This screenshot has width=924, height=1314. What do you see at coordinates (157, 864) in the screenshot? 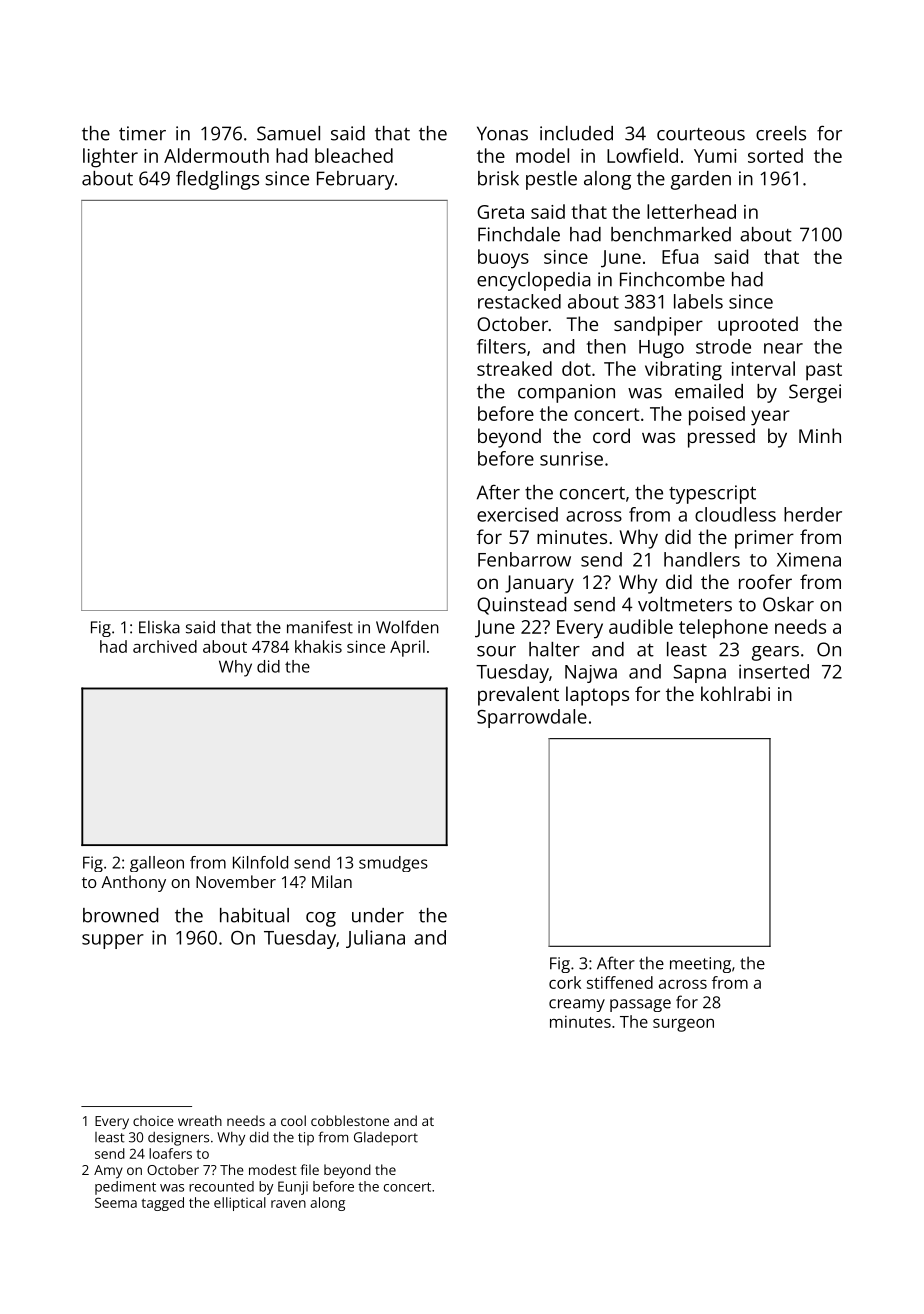
I see `galleon` at bounding box center [157, 864].
